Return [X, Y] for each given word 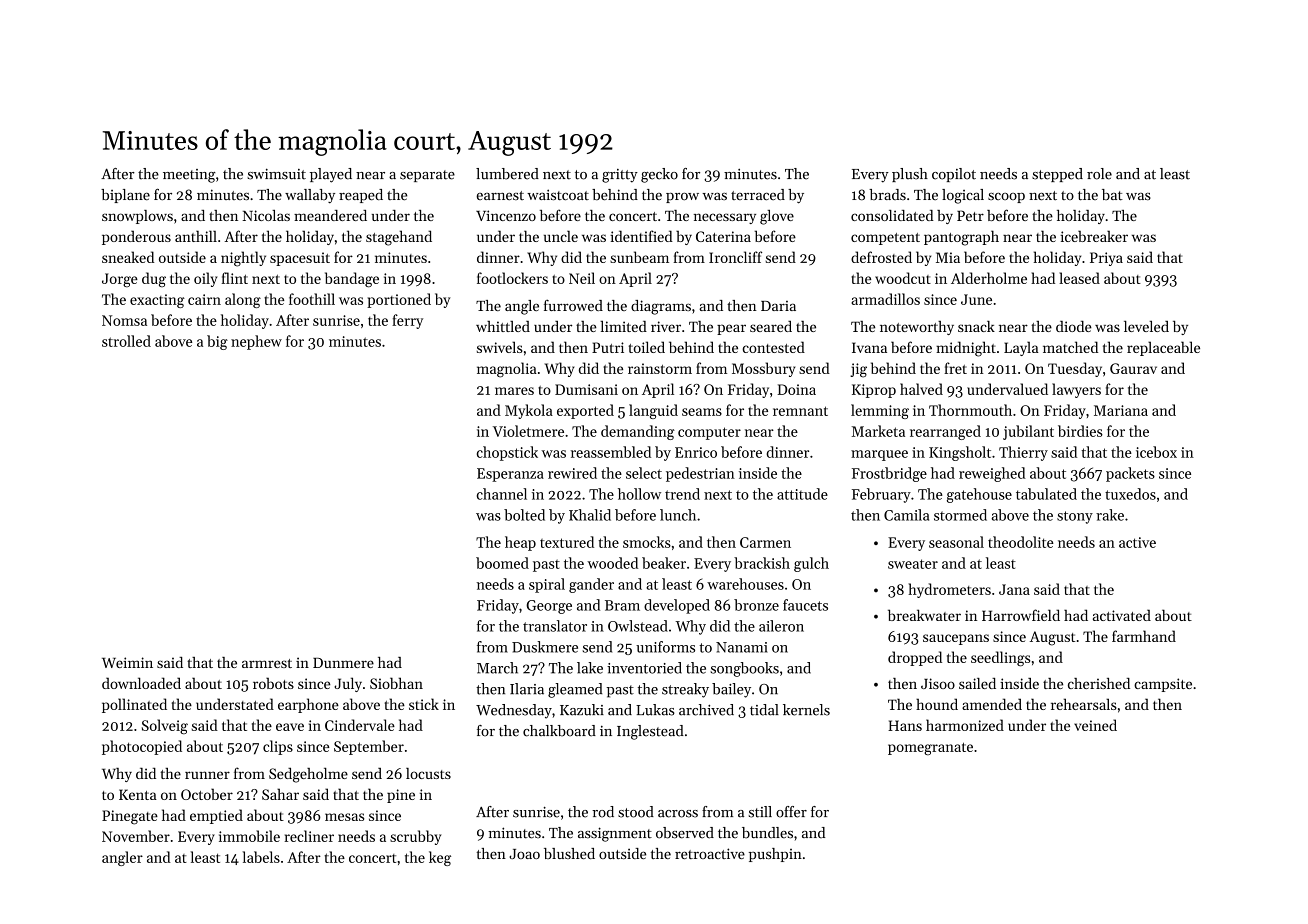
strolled [126, 341]
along [243, 300]
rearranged [945, 432]
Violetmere [528, 431]
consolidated [892, 215]
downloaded [141, 683]
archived [706, 710]
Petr [970, 215]
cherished [1099, 683]
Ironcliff [735, 257]
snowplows [137, 217]
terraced [758, 195]
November [136, 836]
